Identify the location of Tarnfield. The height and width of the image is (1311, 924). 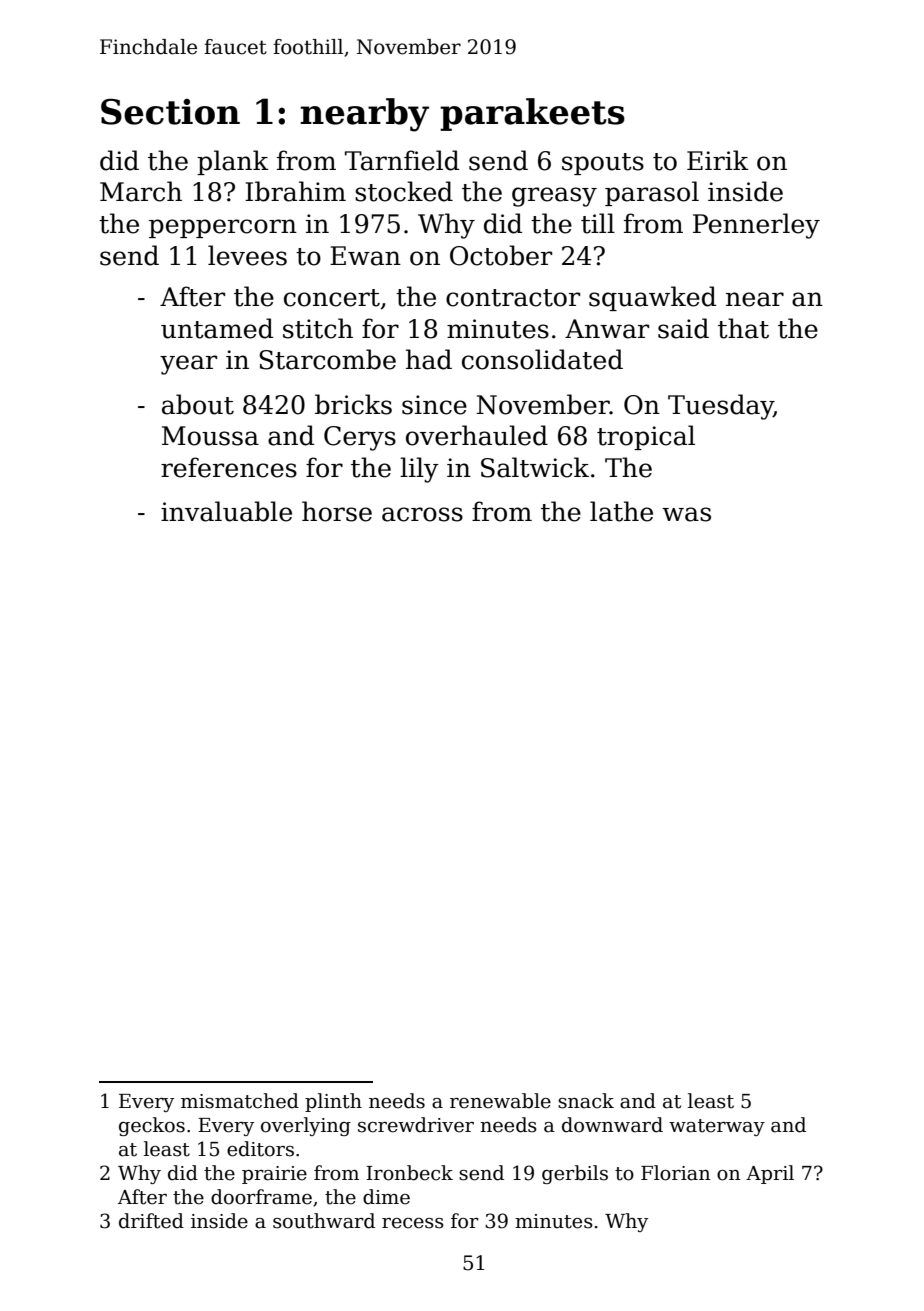
(402, 160).
